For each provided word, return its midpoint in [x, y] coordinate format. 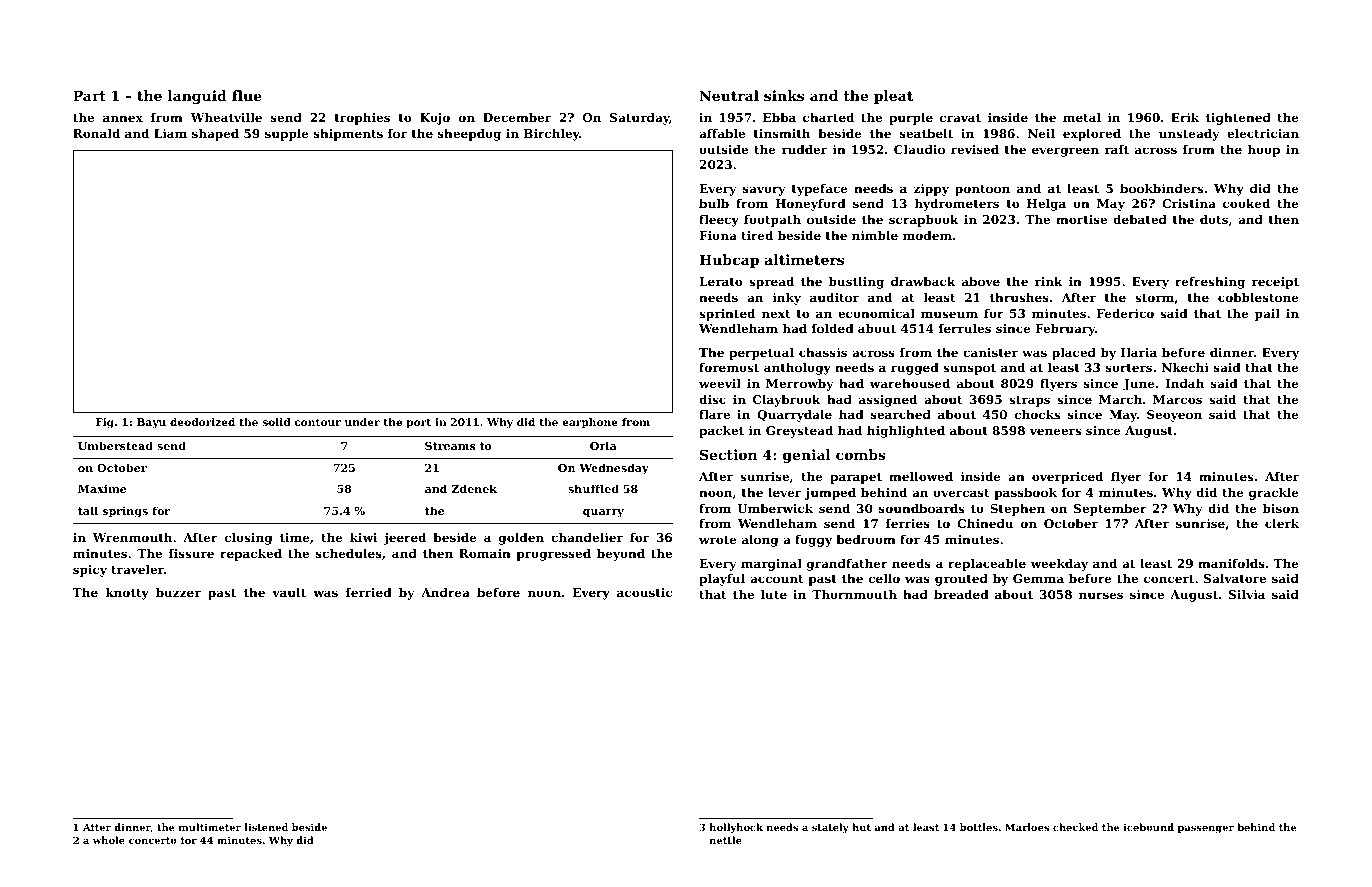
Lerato [720, 281]
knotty [127, 594]
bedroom [866, 539]
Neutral [729, 95]
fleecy [719, 221]
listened [266, 827]
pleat [893, 97]
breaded [961, 594]
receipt [1275, 283]
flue [247, 95]
